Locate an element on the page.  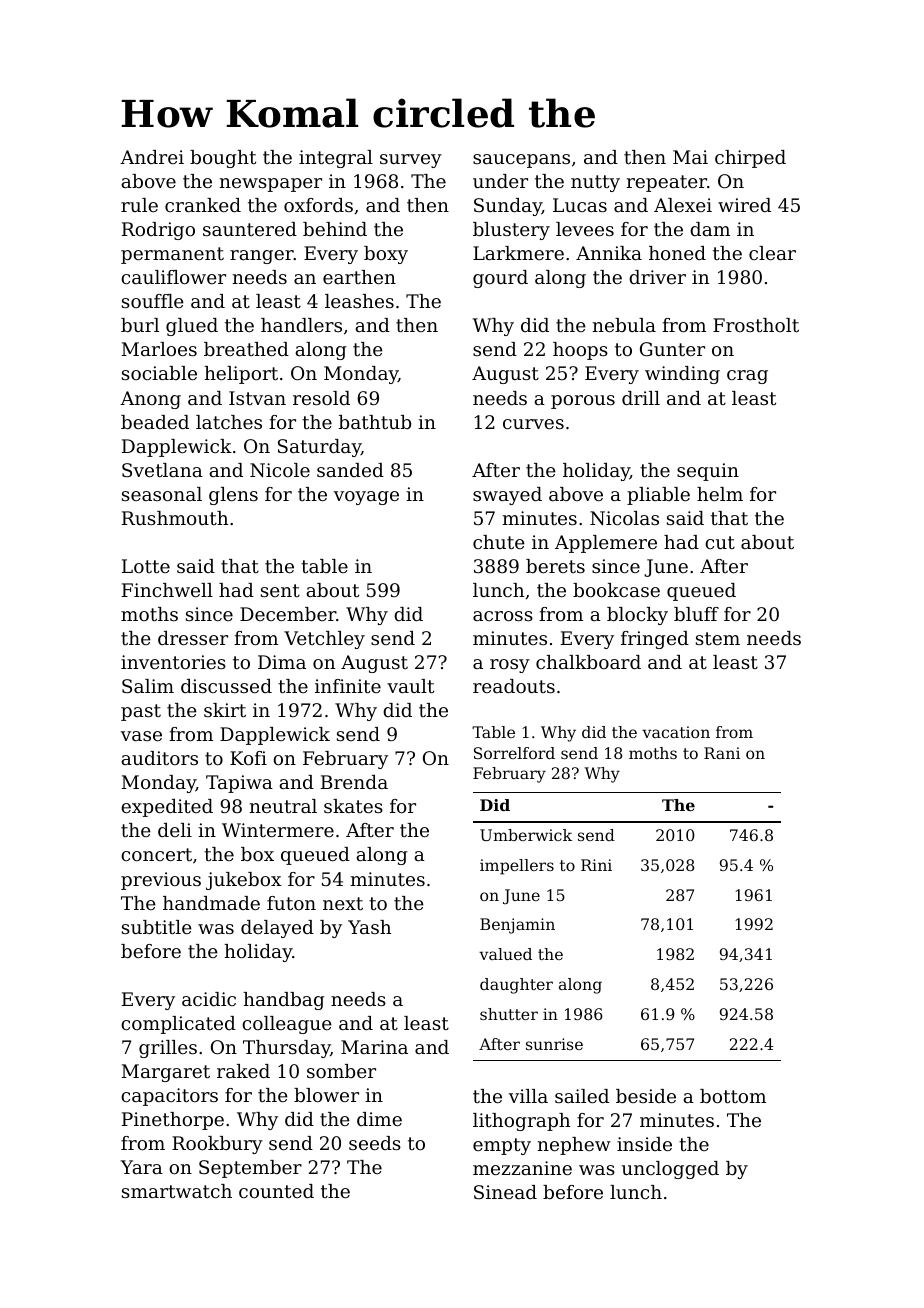
Rani is located at coordinates (722, 753).
